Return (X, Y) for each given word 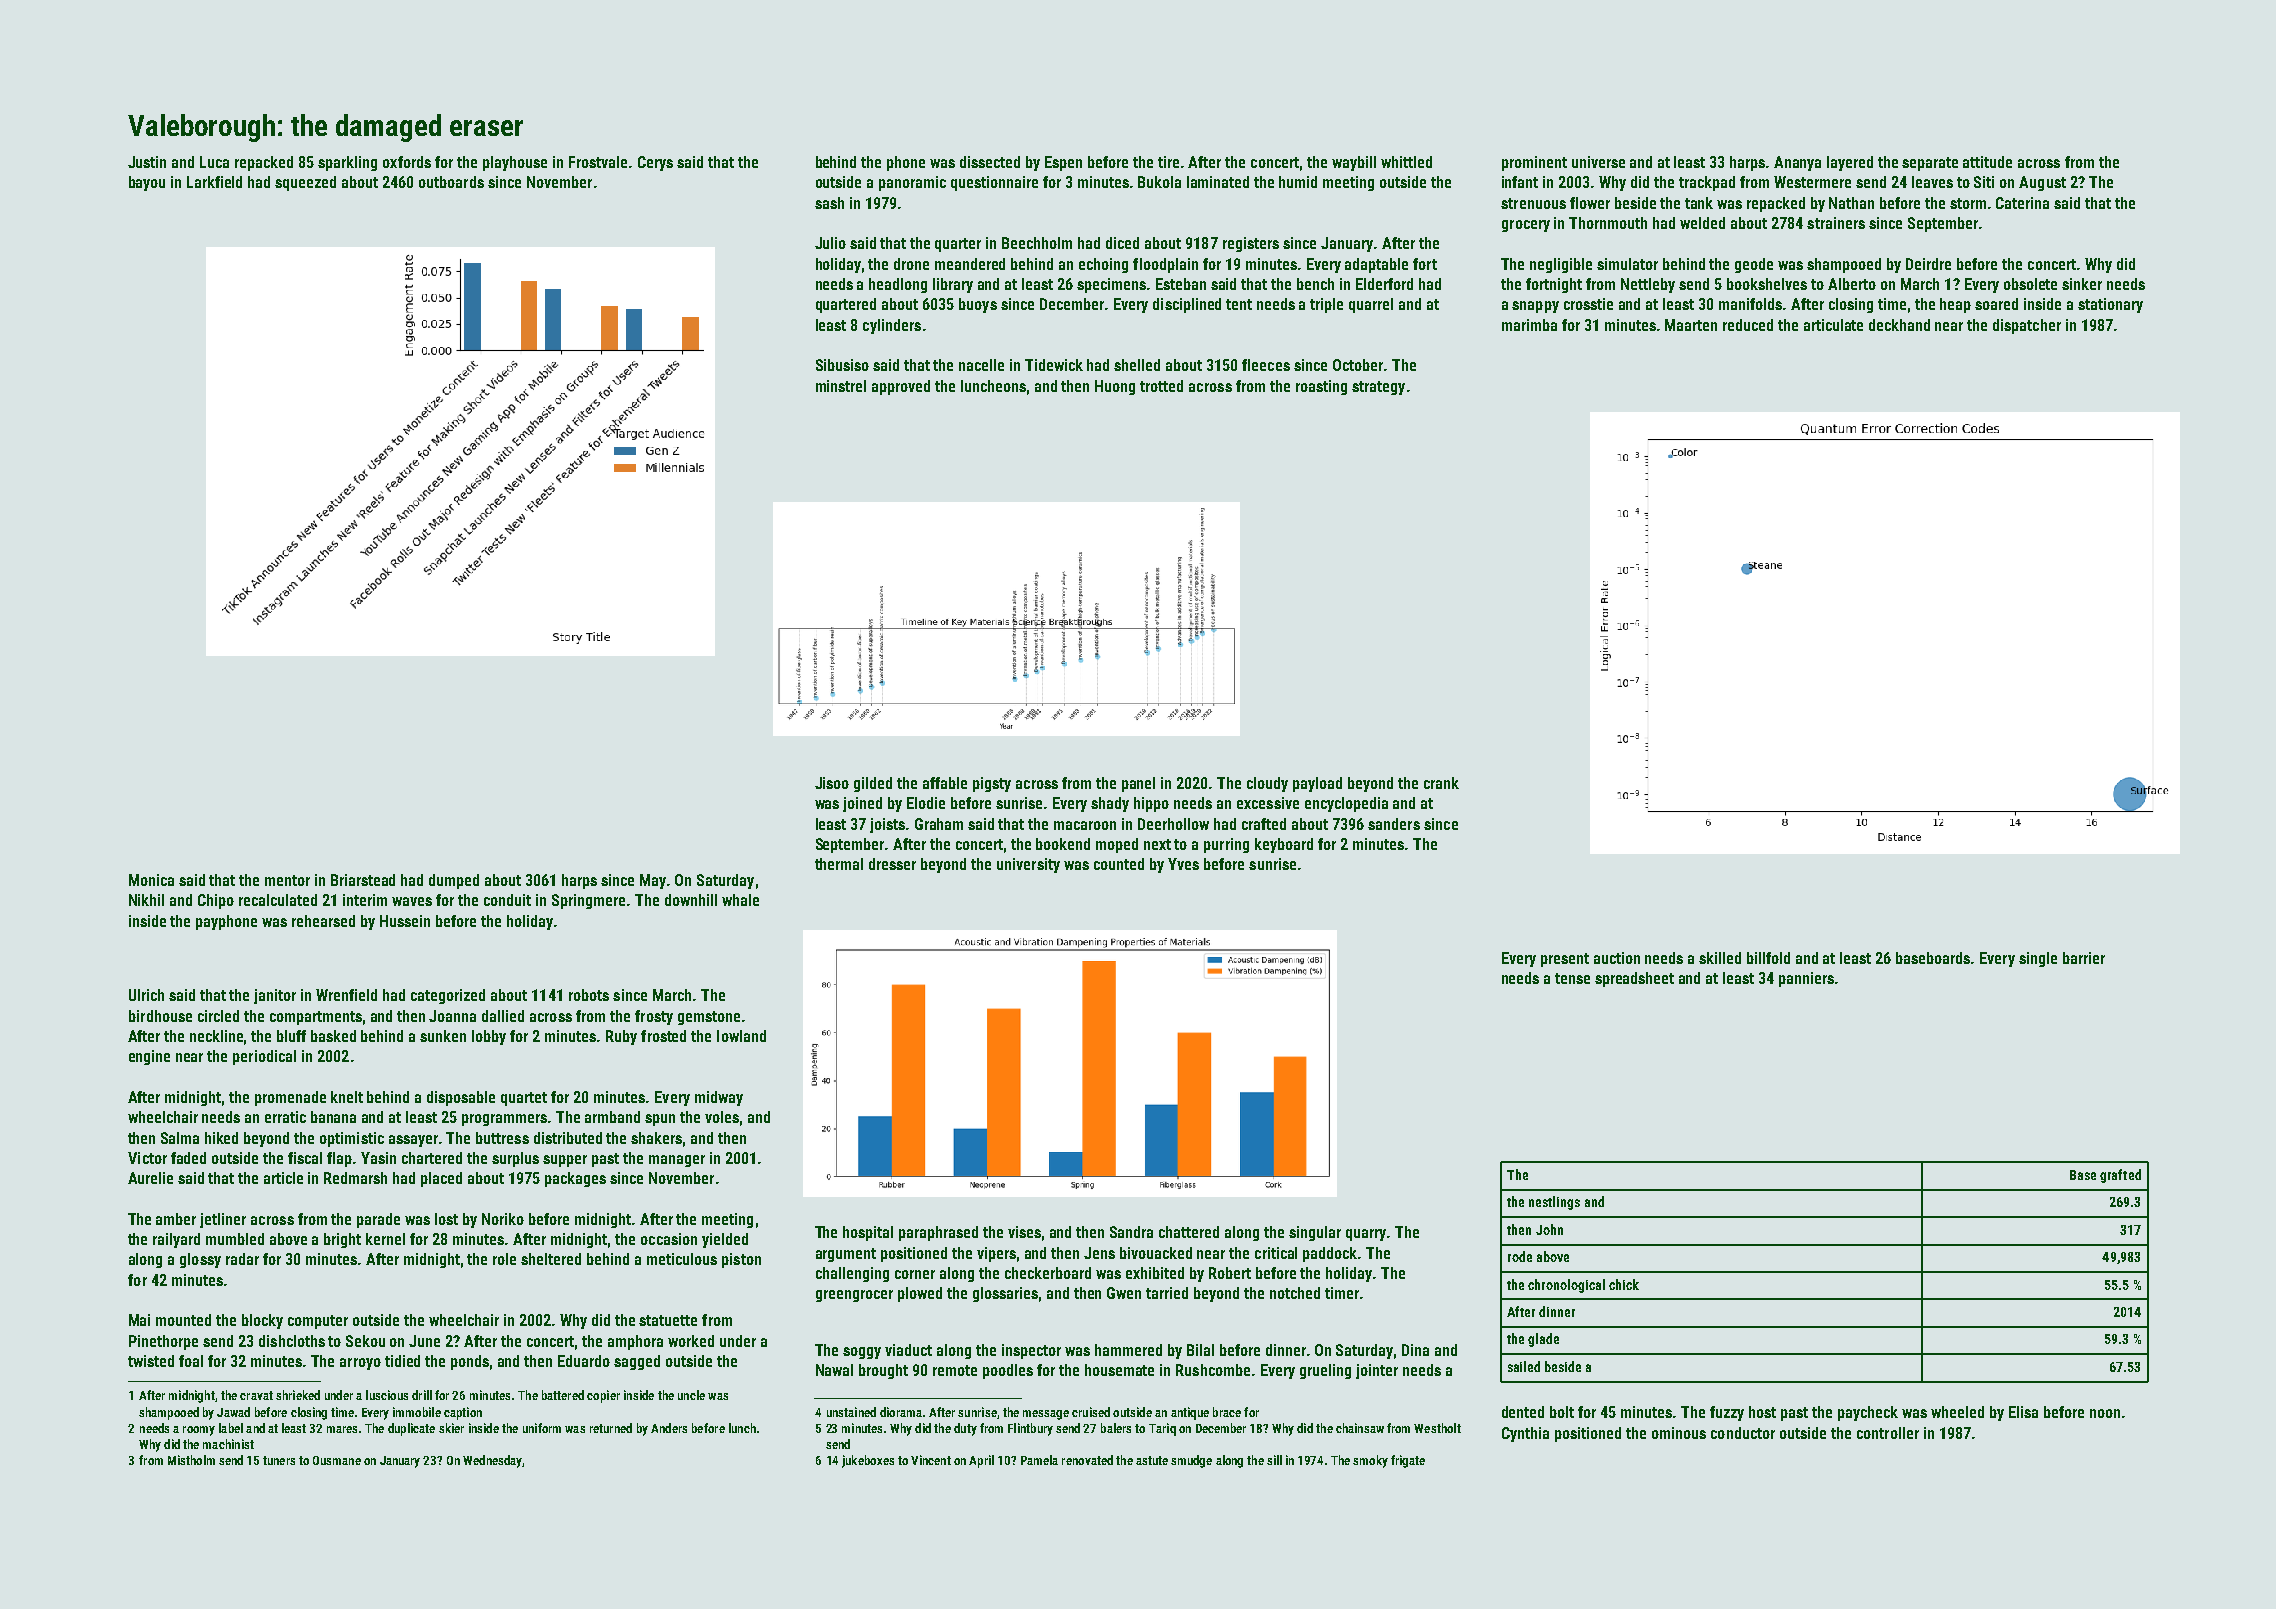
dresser (892, 864)
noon (2105, 1413)
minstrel (841, 386)
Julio (830, 243)
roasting (1321, 387)
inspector (1031, 1351)
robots (589, 995)
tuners (279, 1460)
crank (1441, 783)
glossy (200, 1260)
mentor (287, 880)
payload (1317, 784)
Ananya (1797, 163)
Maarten (1691, 325)
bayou (147, 183)
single (2038, 959)
